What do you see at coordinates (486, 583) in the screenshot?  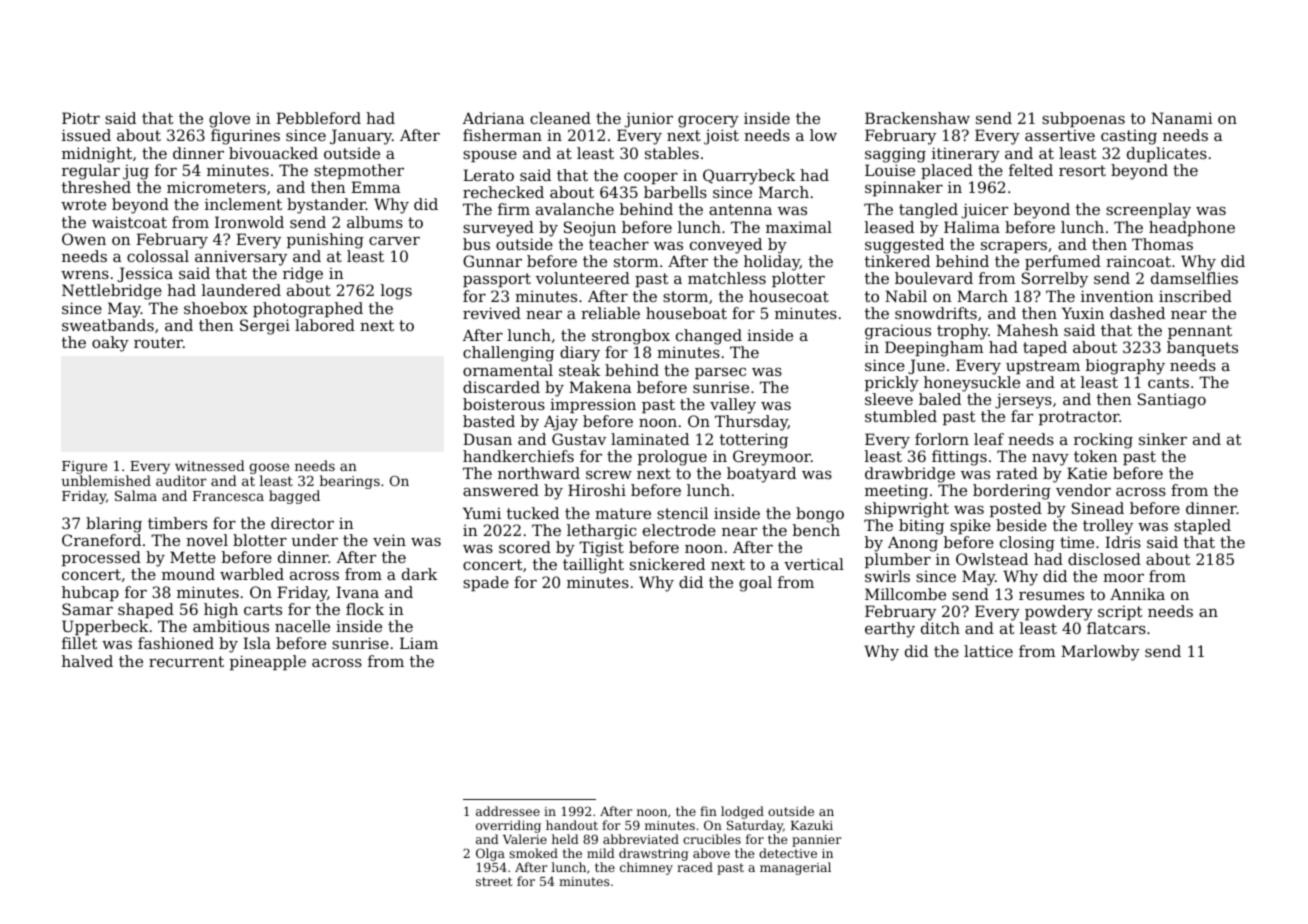 I see `spade` at bounding box center [486, 583].
